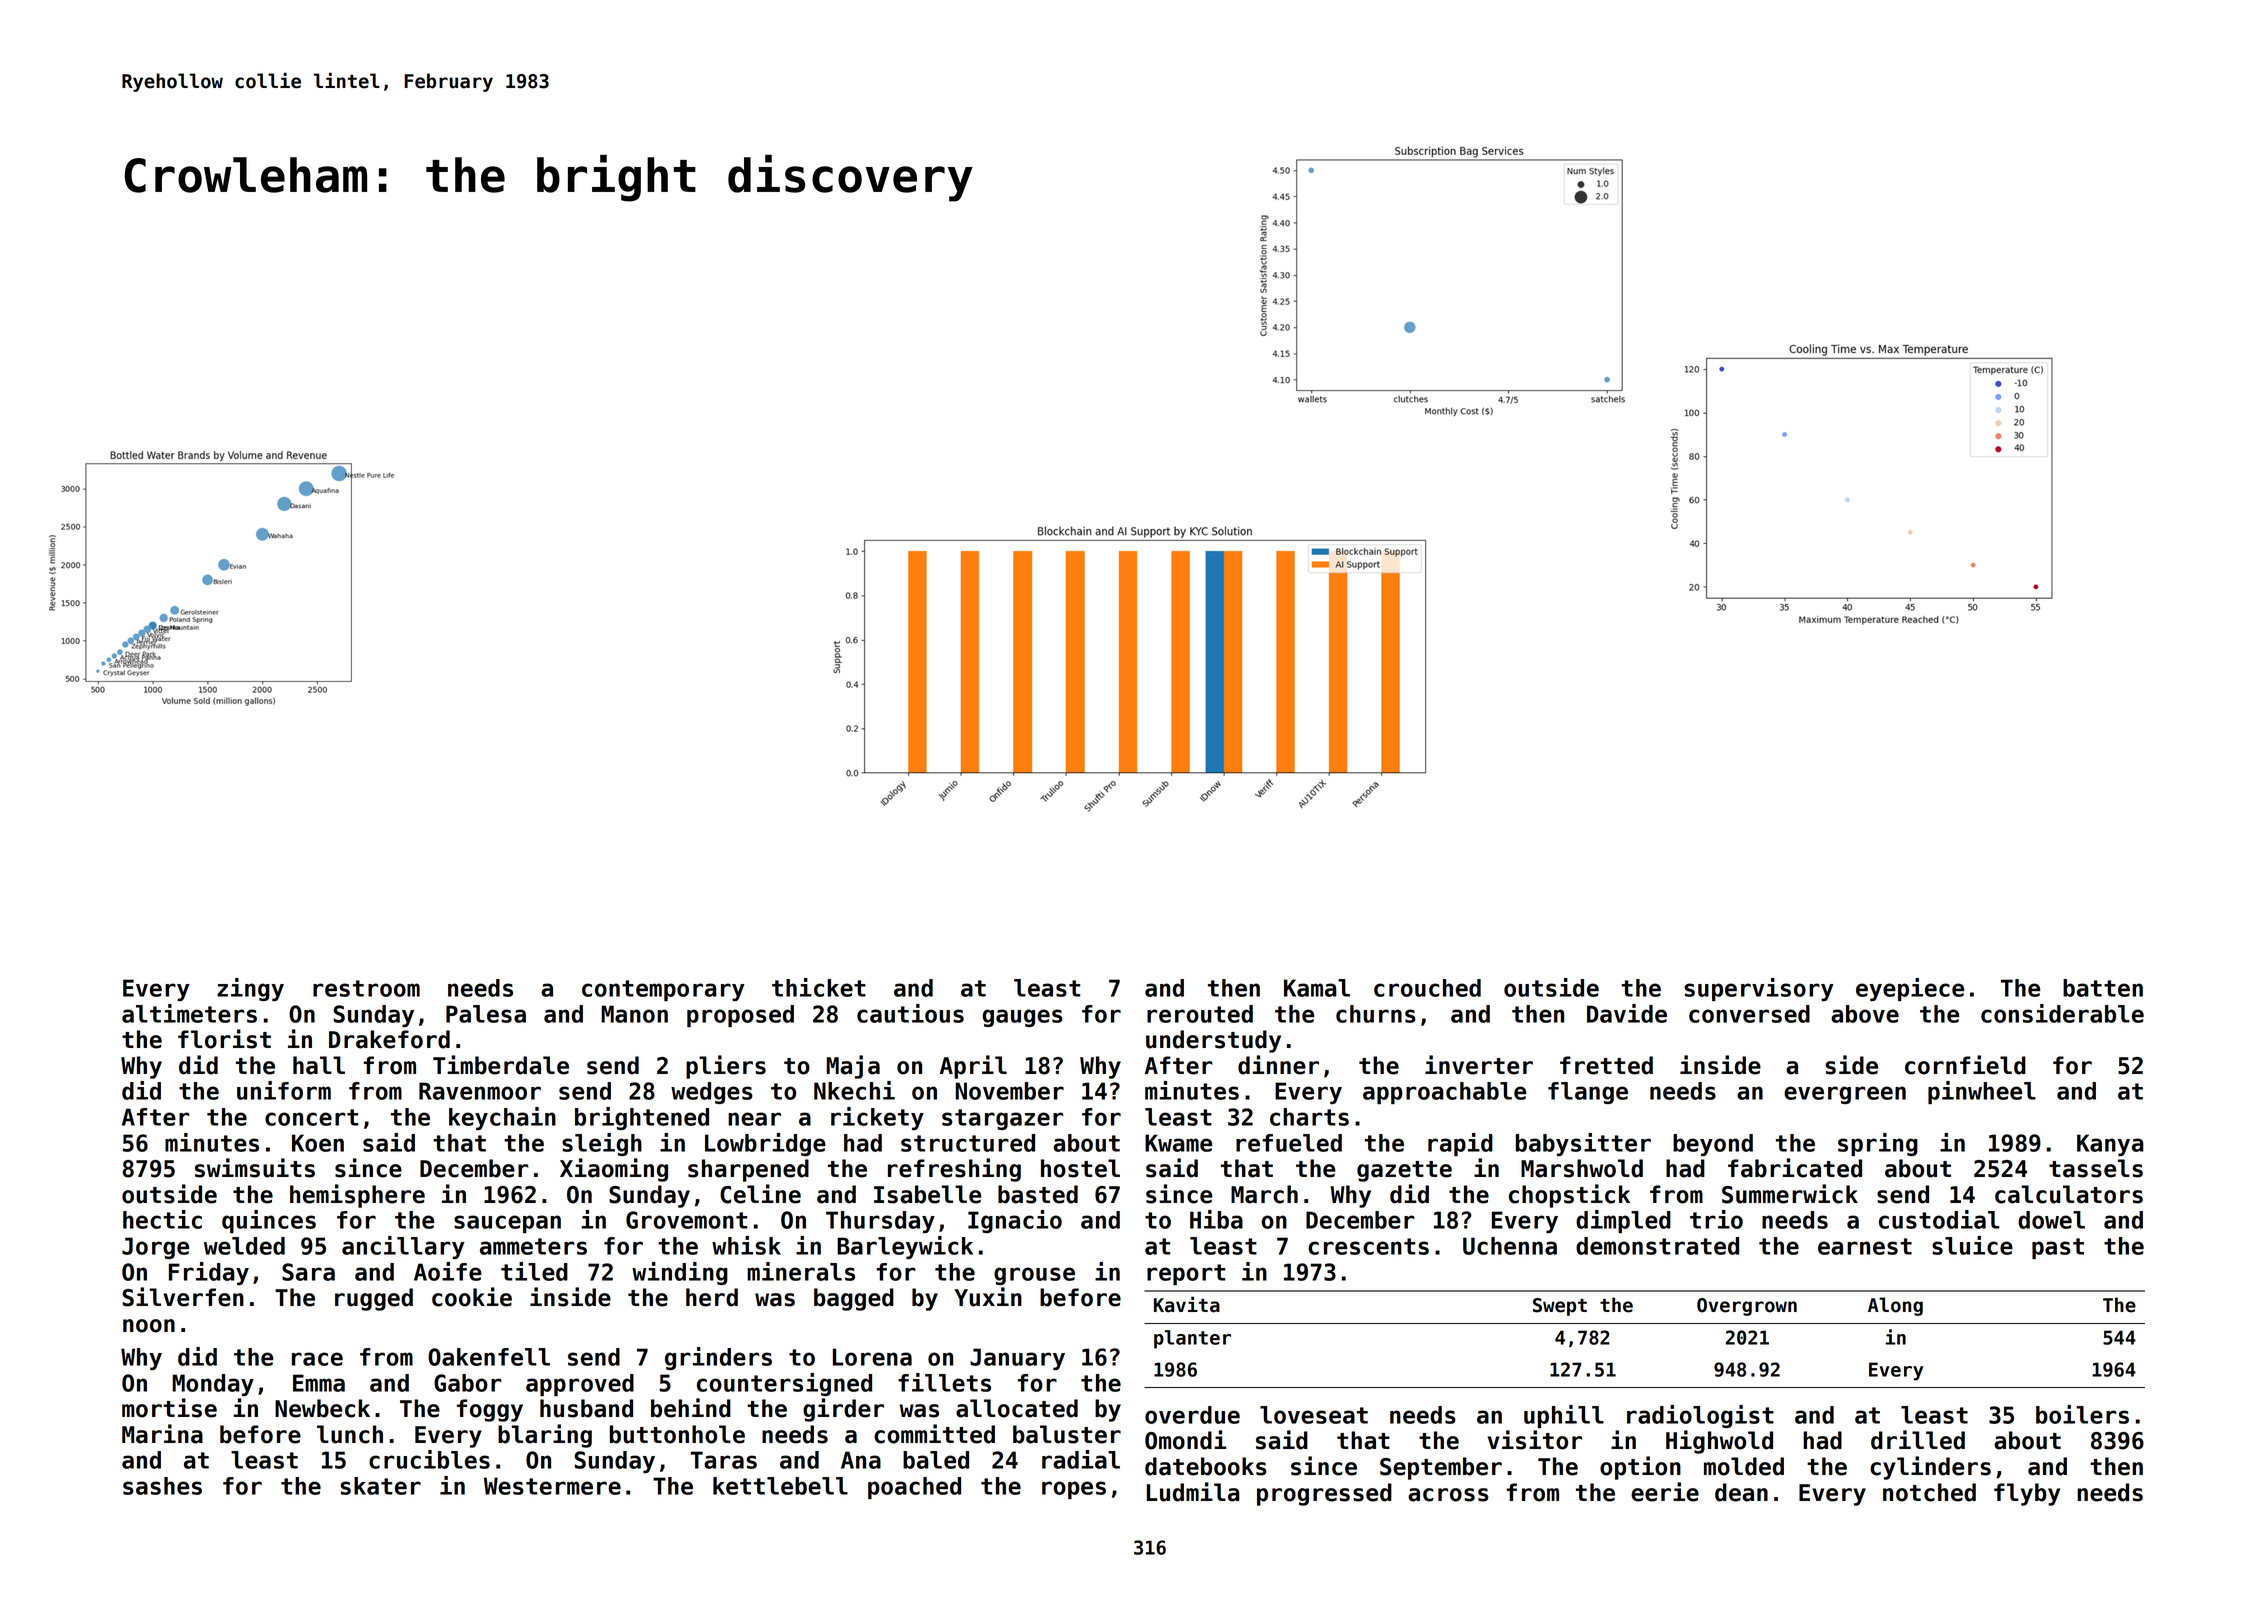  I want to click on skater, so click(380, 1486).
